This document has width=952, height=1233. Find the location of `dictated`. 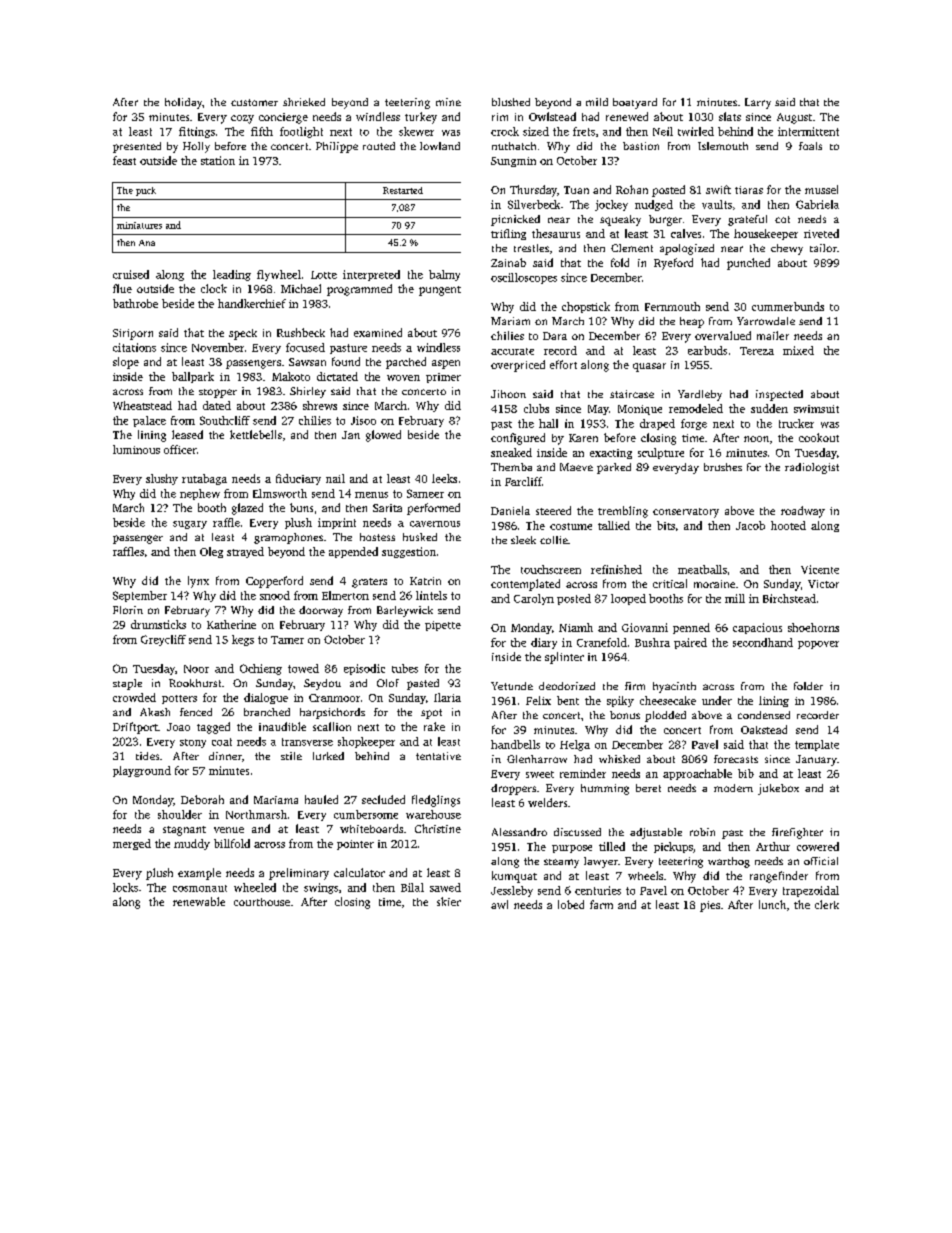

dictated is located at coordinates (337, 376).
